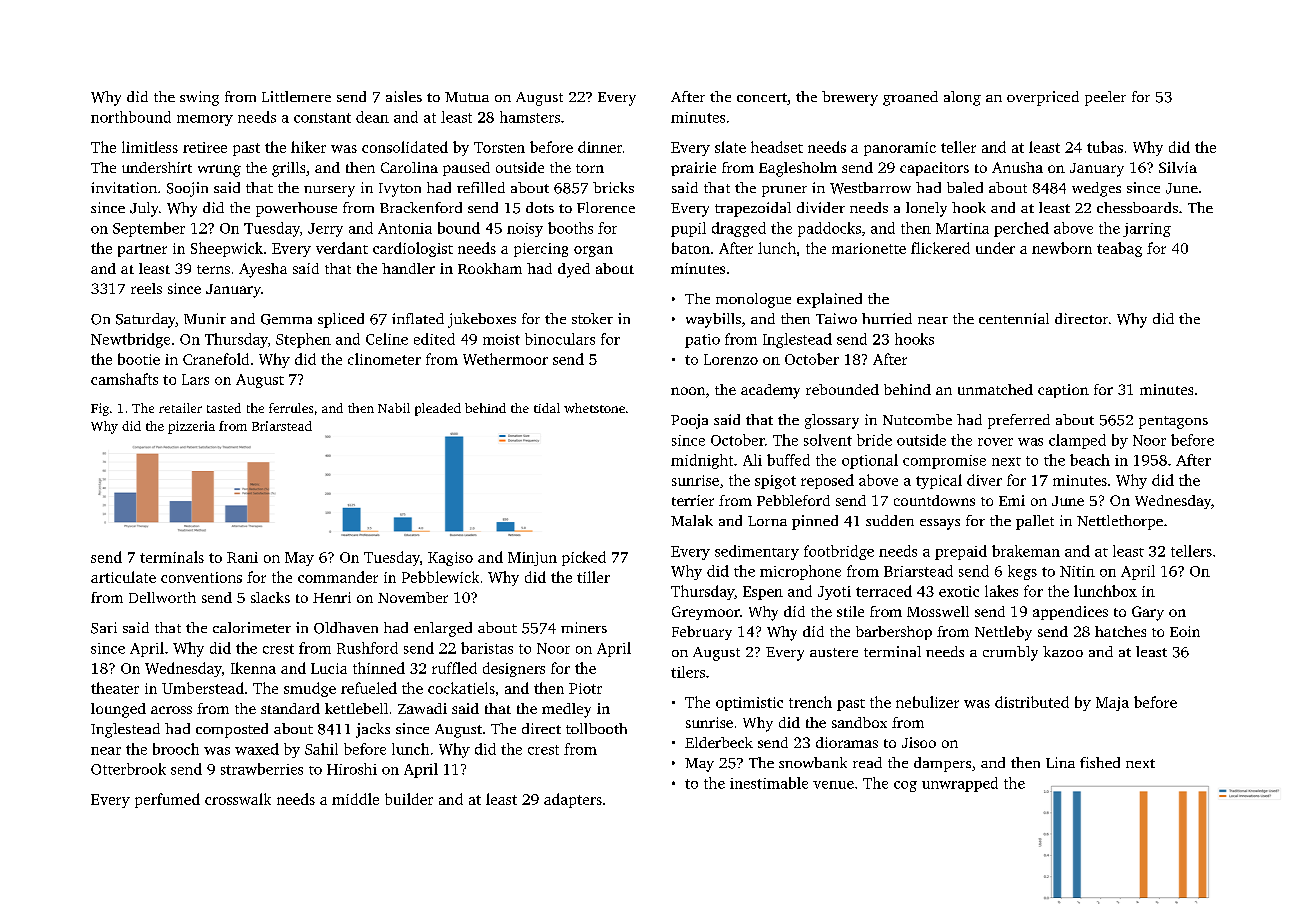  What do you see at coordinates (443, 629) in the screenshot?
I see `enlarged` at bounding box center [443, 629].
